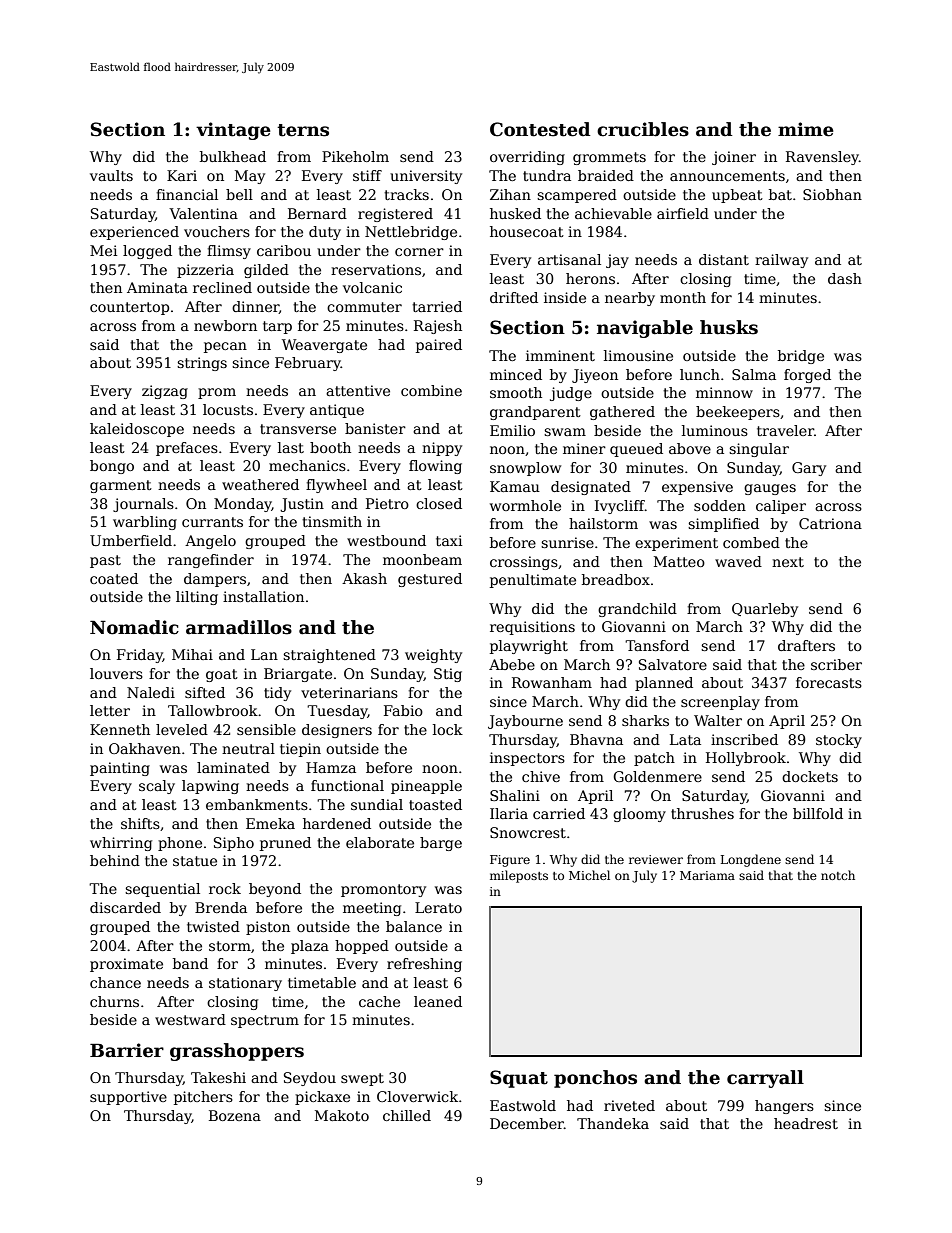  Describe the element at coordinates (362, 947) in the image. I see `hopped` at that location.
